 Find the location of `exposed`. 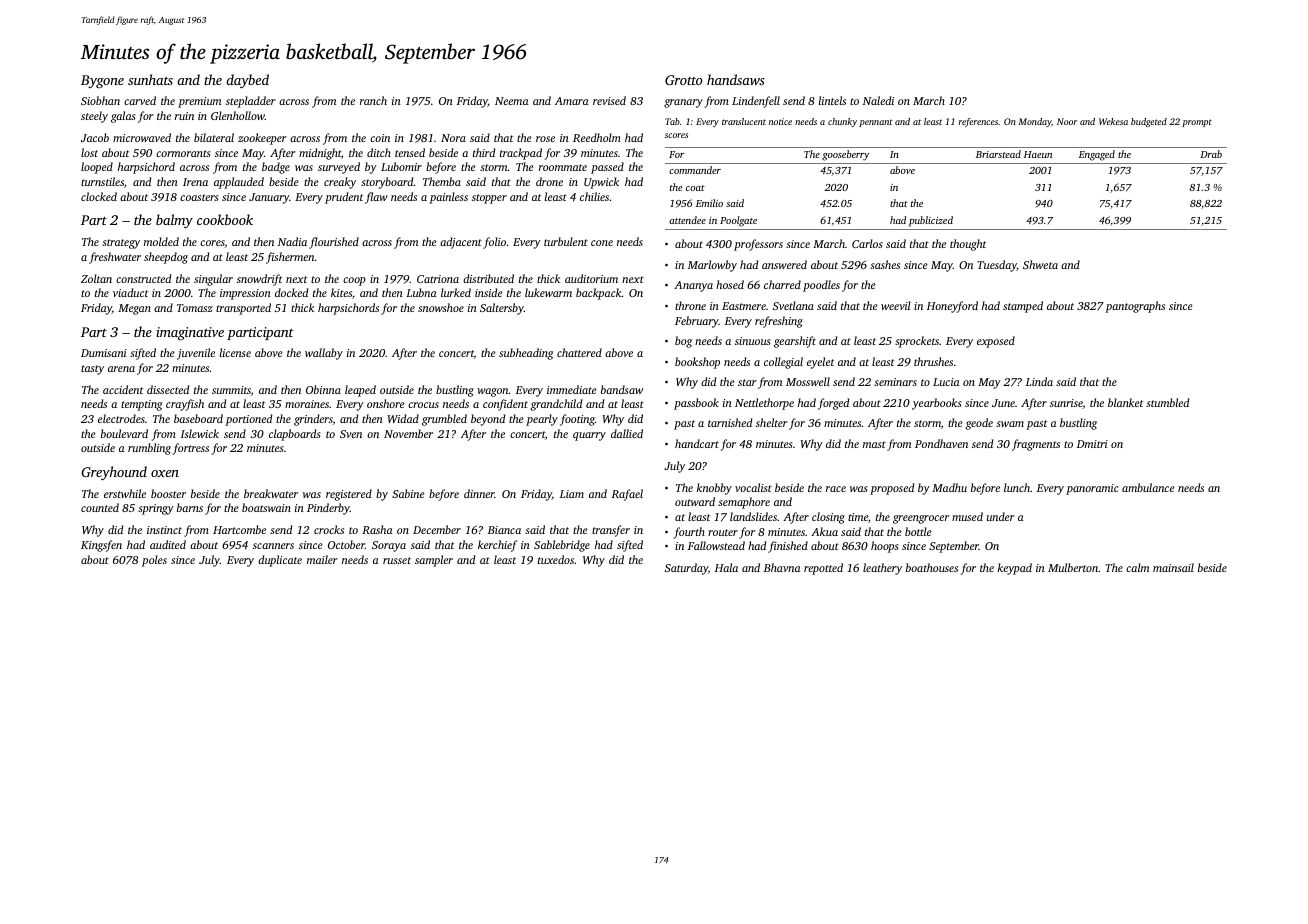

exposed is located at coordinates (996, 342).
